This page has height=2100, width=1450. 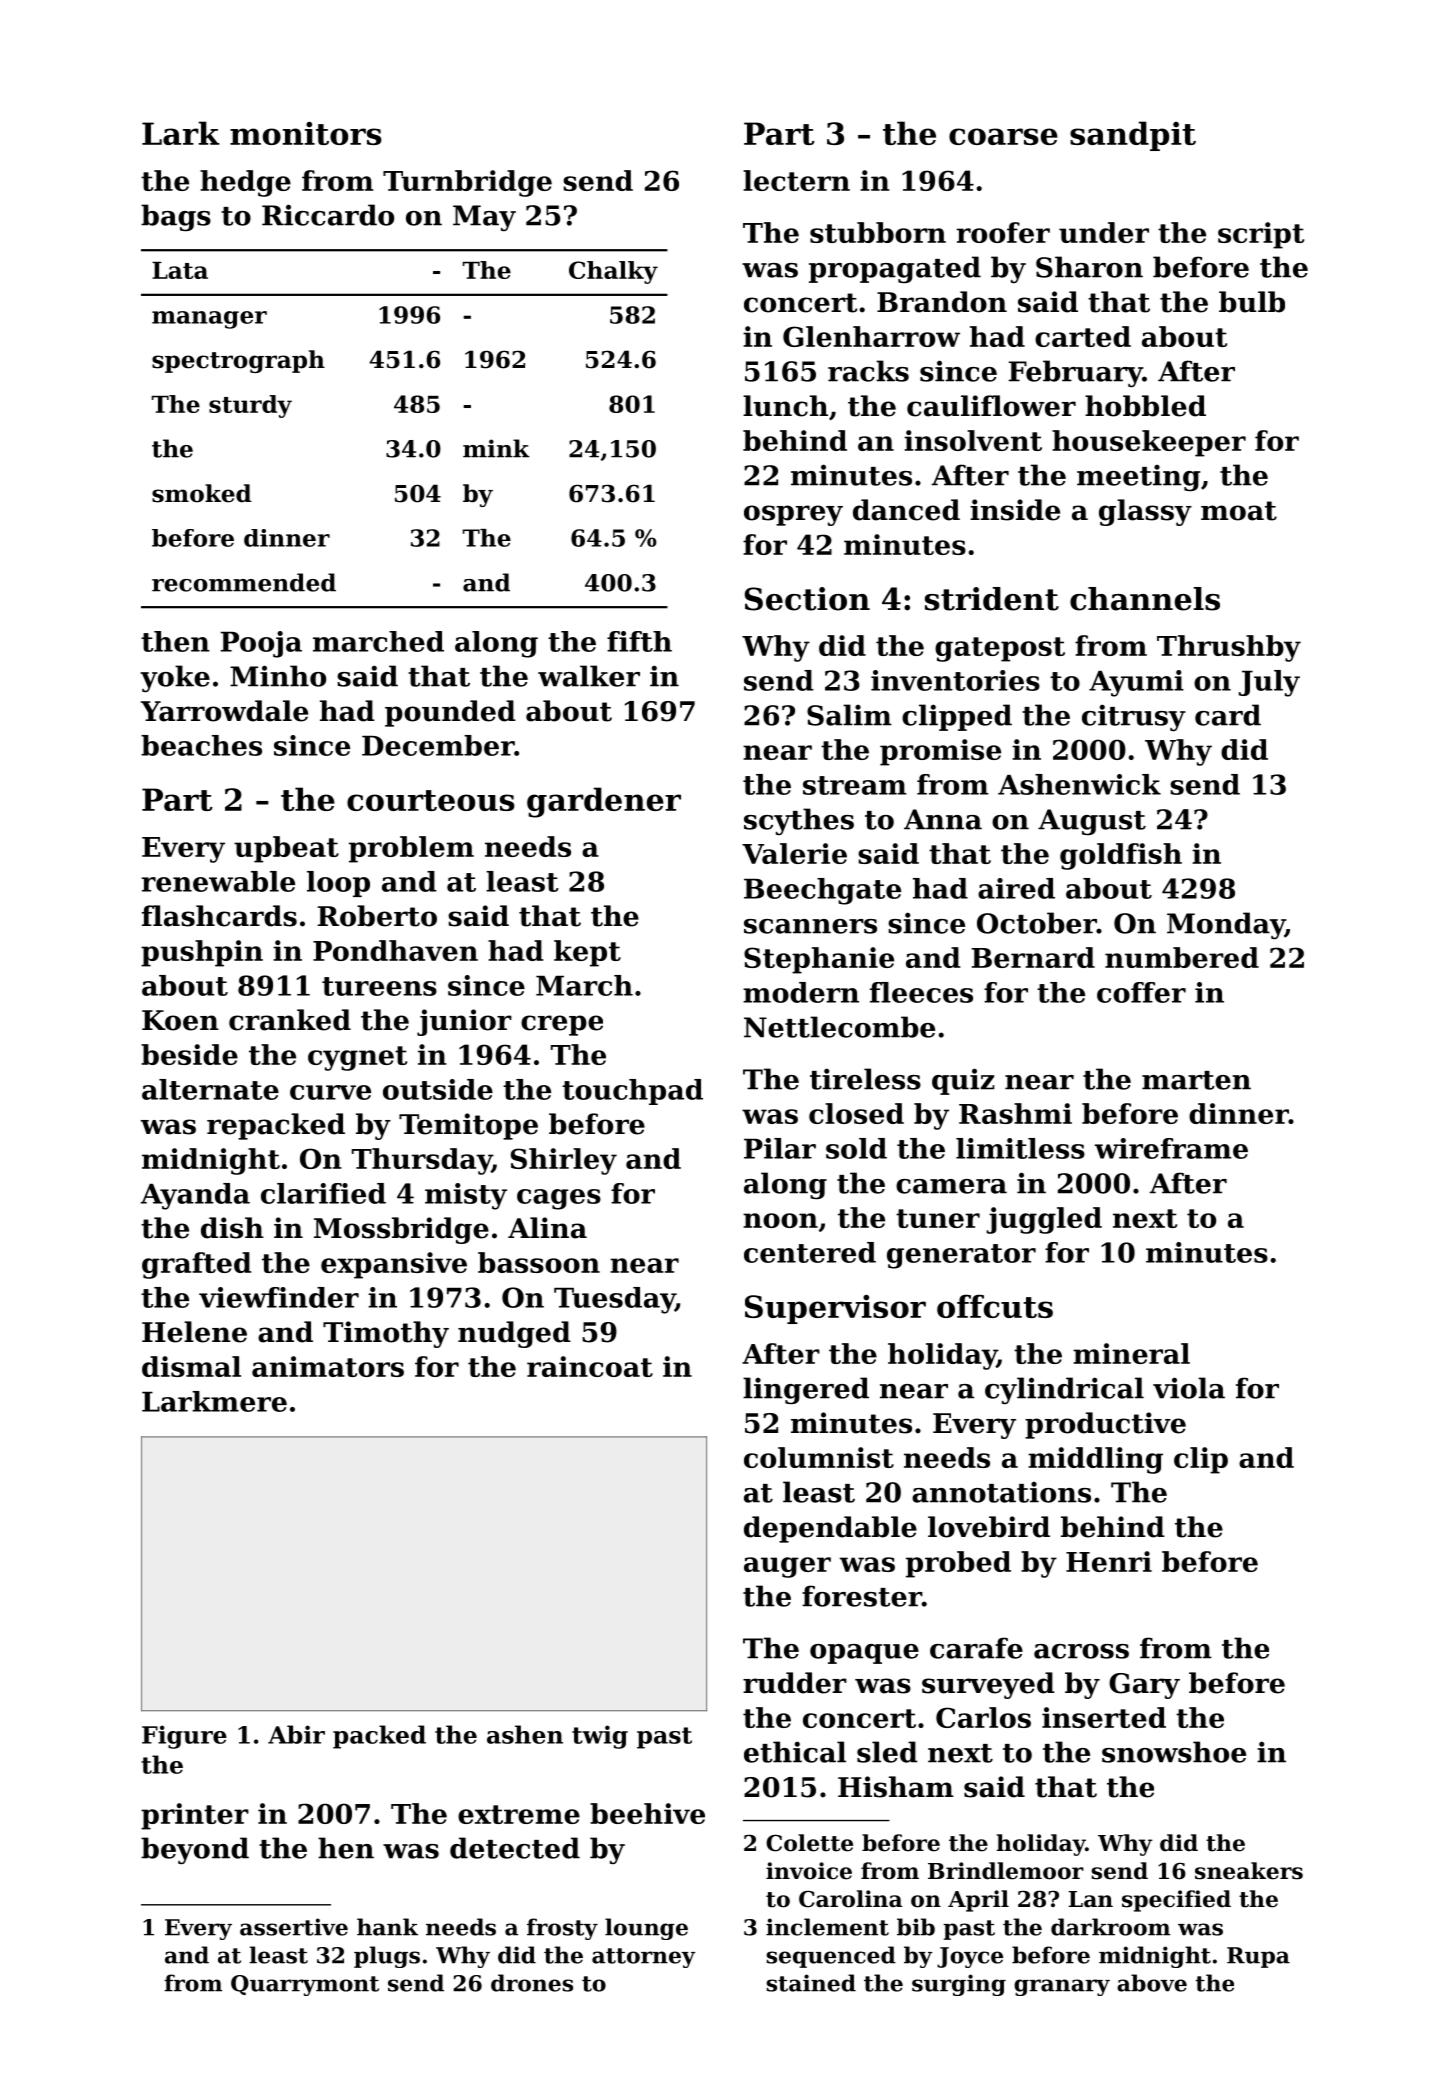 What do you see at coordinates (600, 1737) in the page?
I see `twig` at bounding box center [600, 1737].
